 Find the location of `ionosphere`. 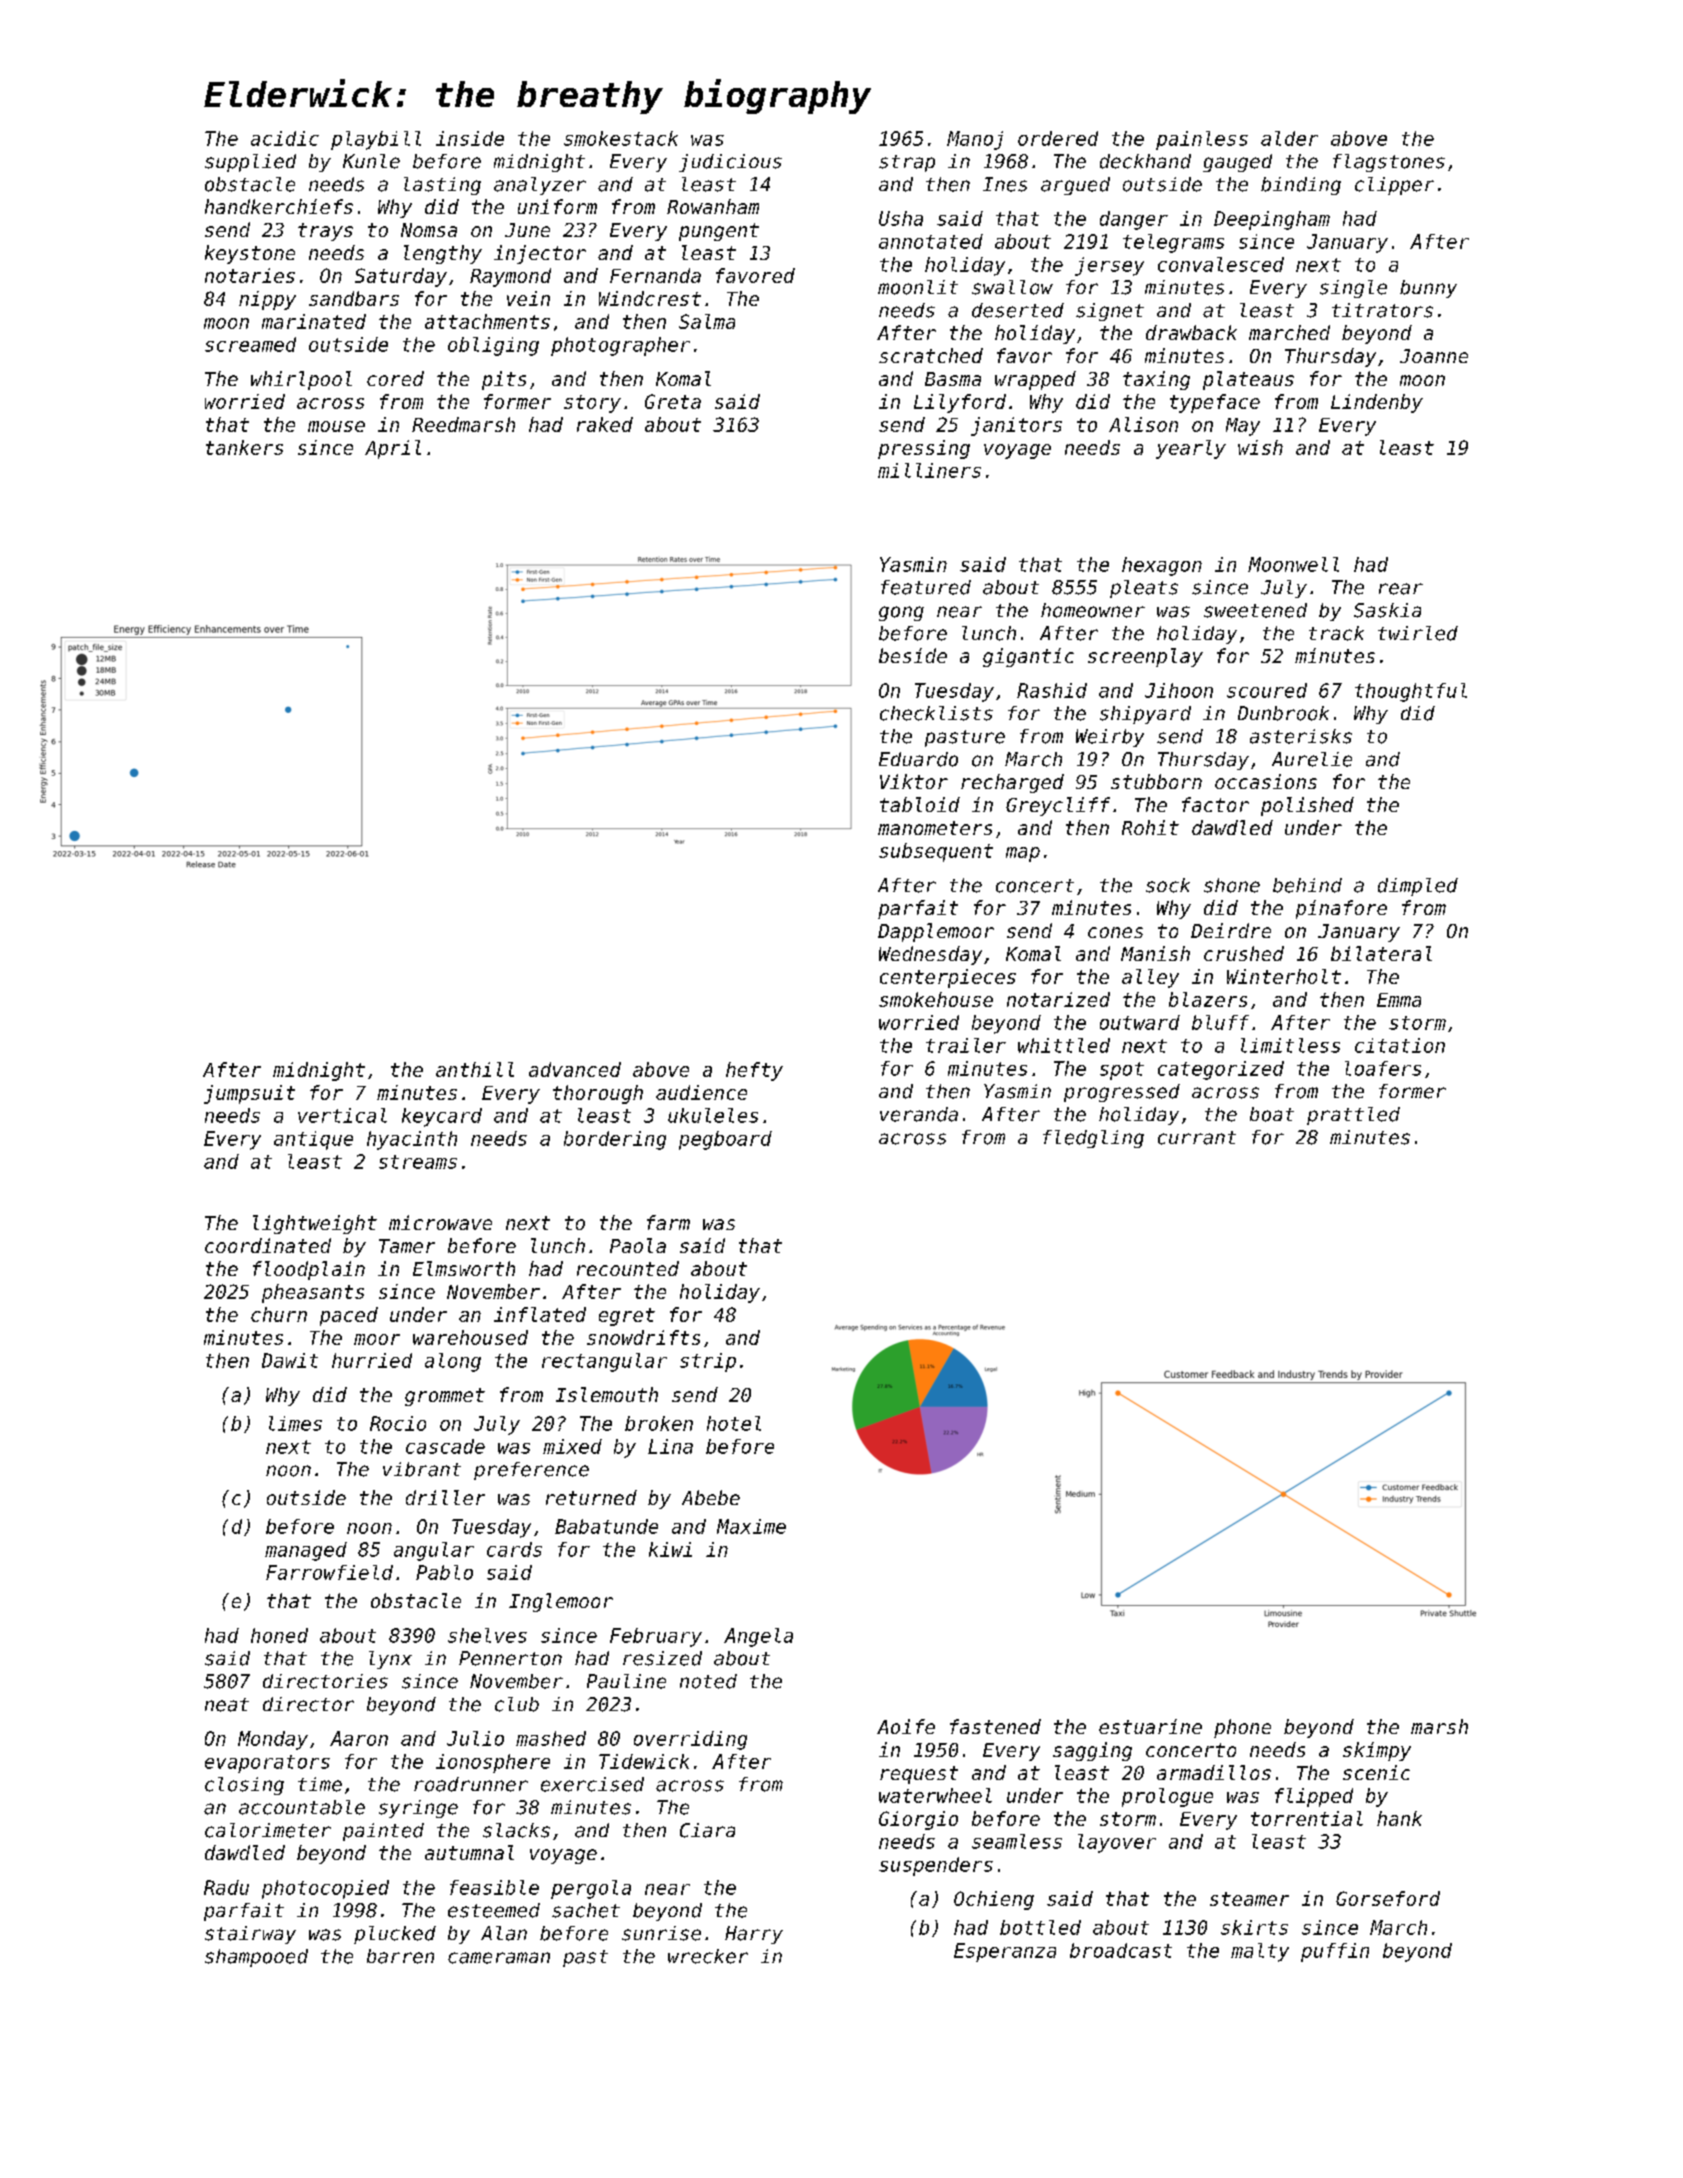

ionosphere is located at coordinates (493, 1763).
